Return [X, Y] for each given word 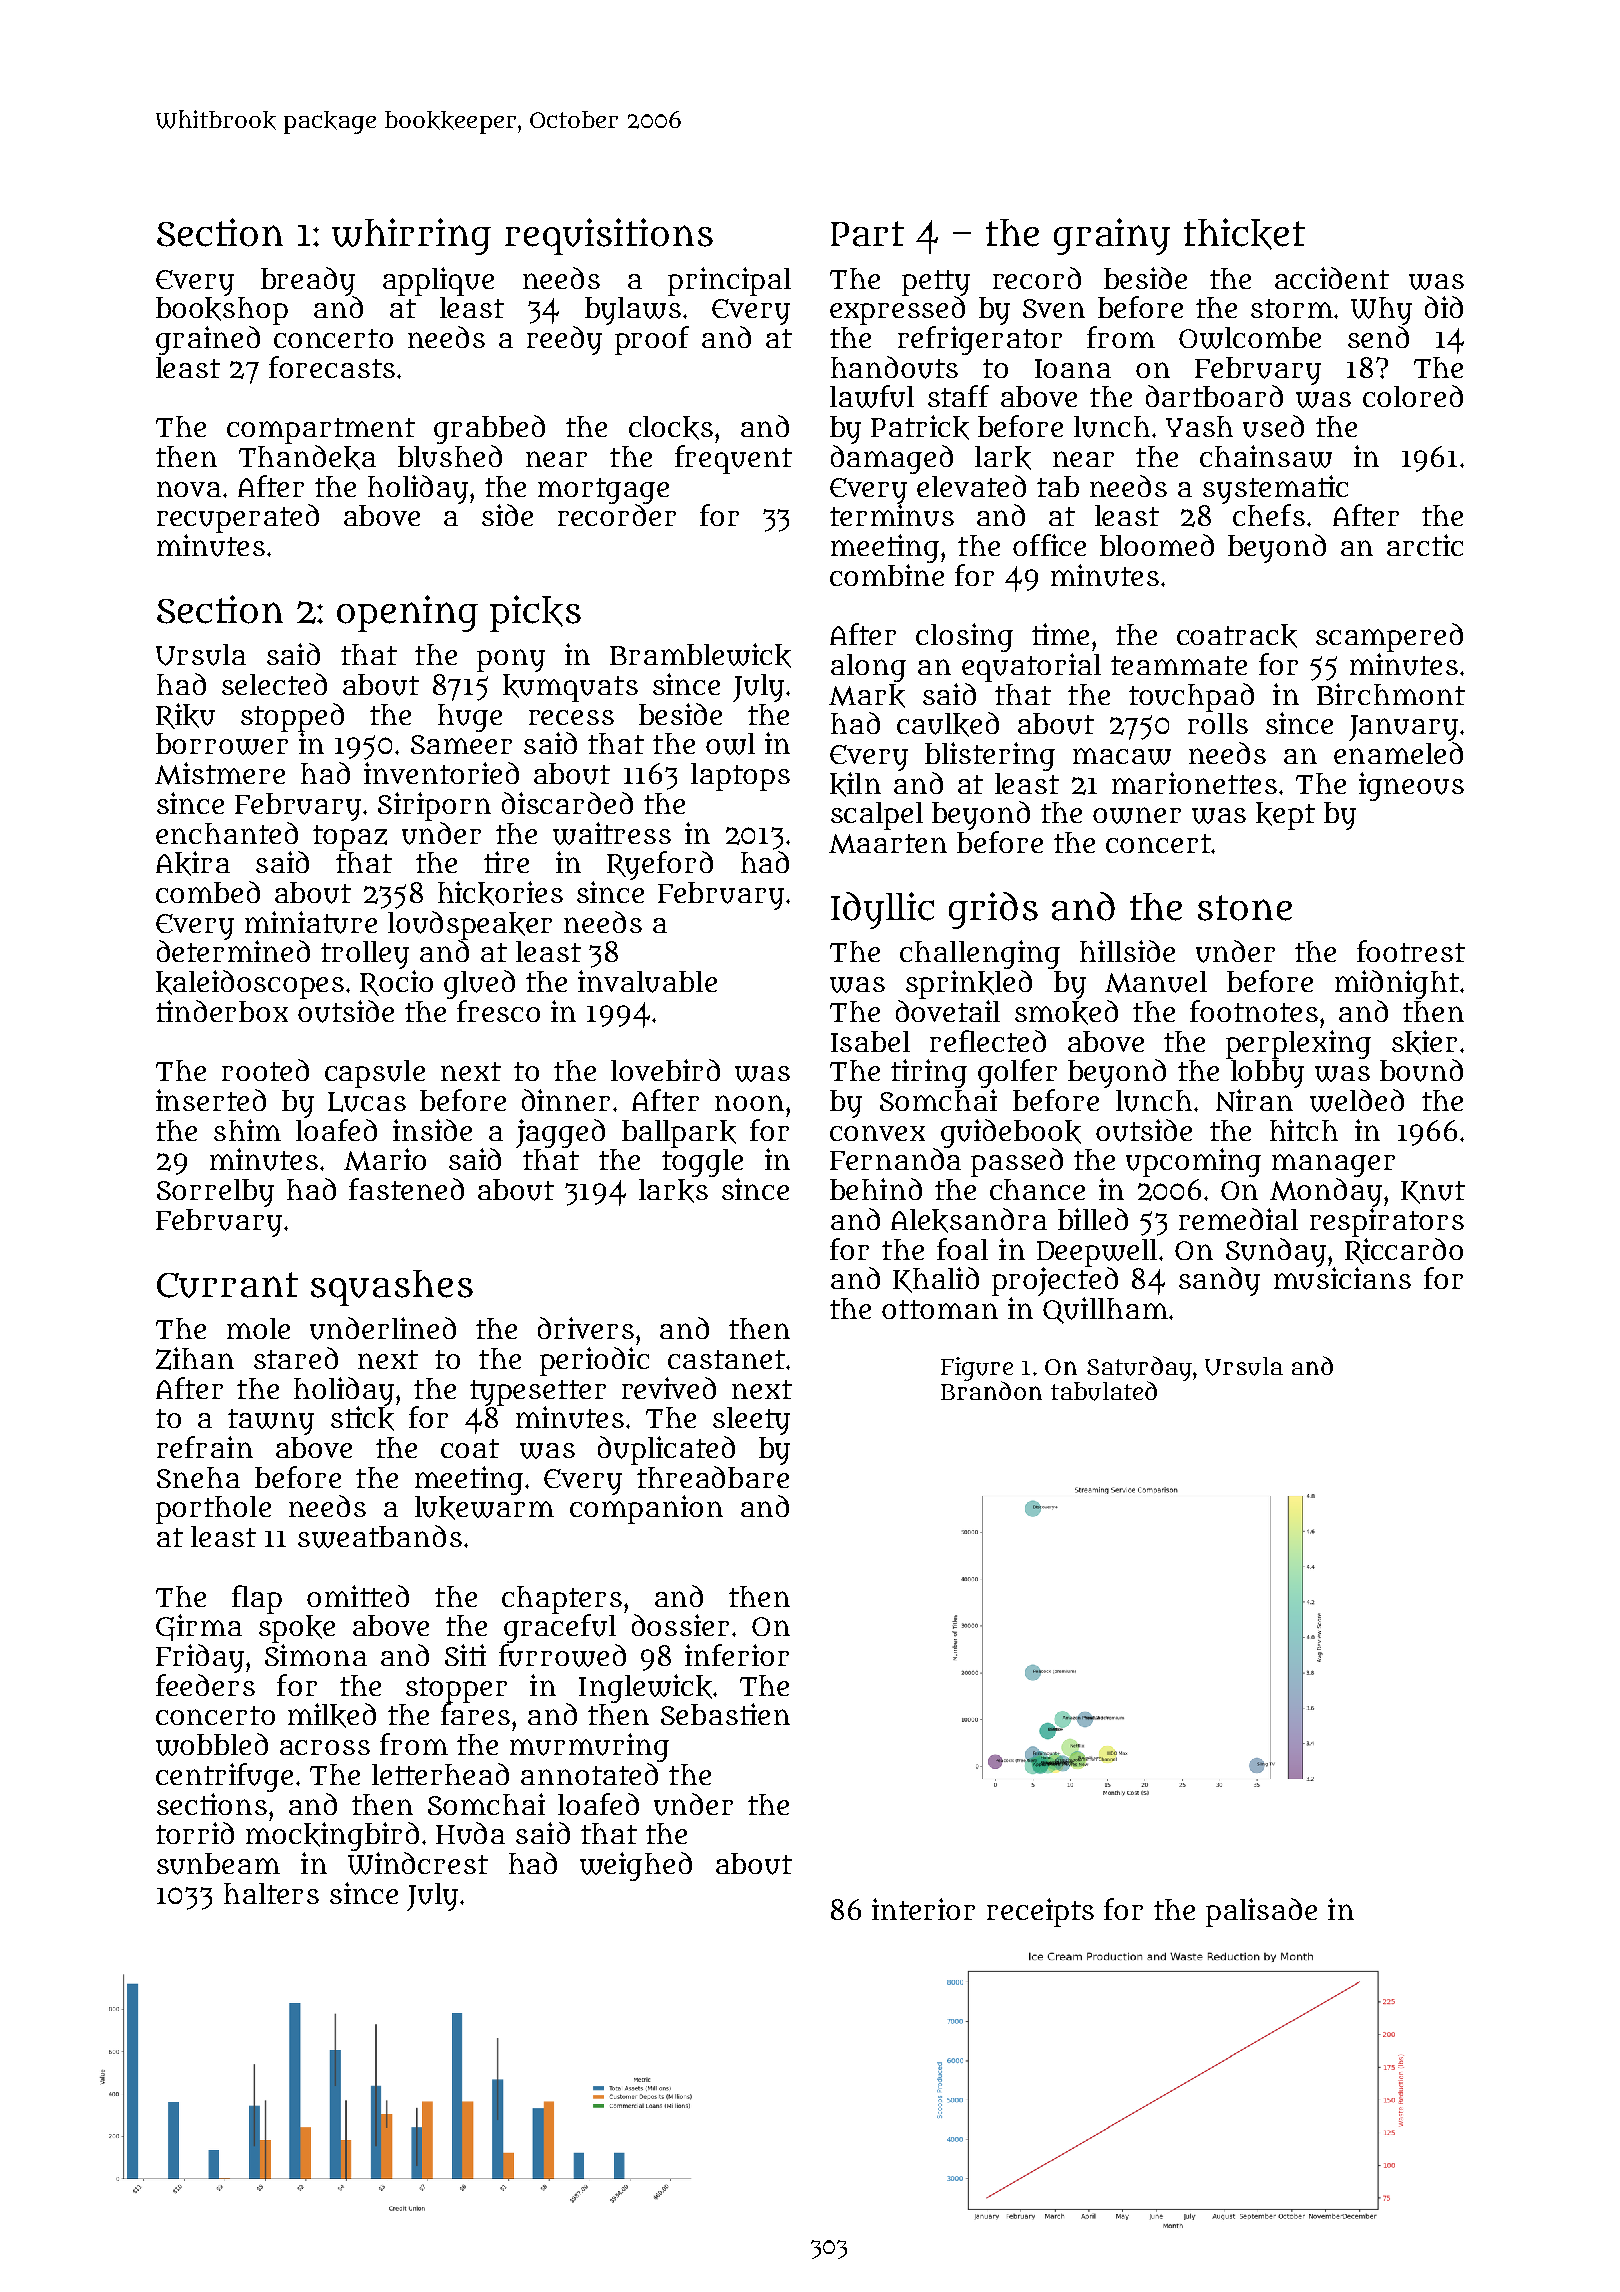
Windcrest [418, 1863]
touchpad [1191, 697]
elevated [971, 486]
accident [1332, 278]
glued [479, 984]
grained [208, 340]
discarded [567, 803]
